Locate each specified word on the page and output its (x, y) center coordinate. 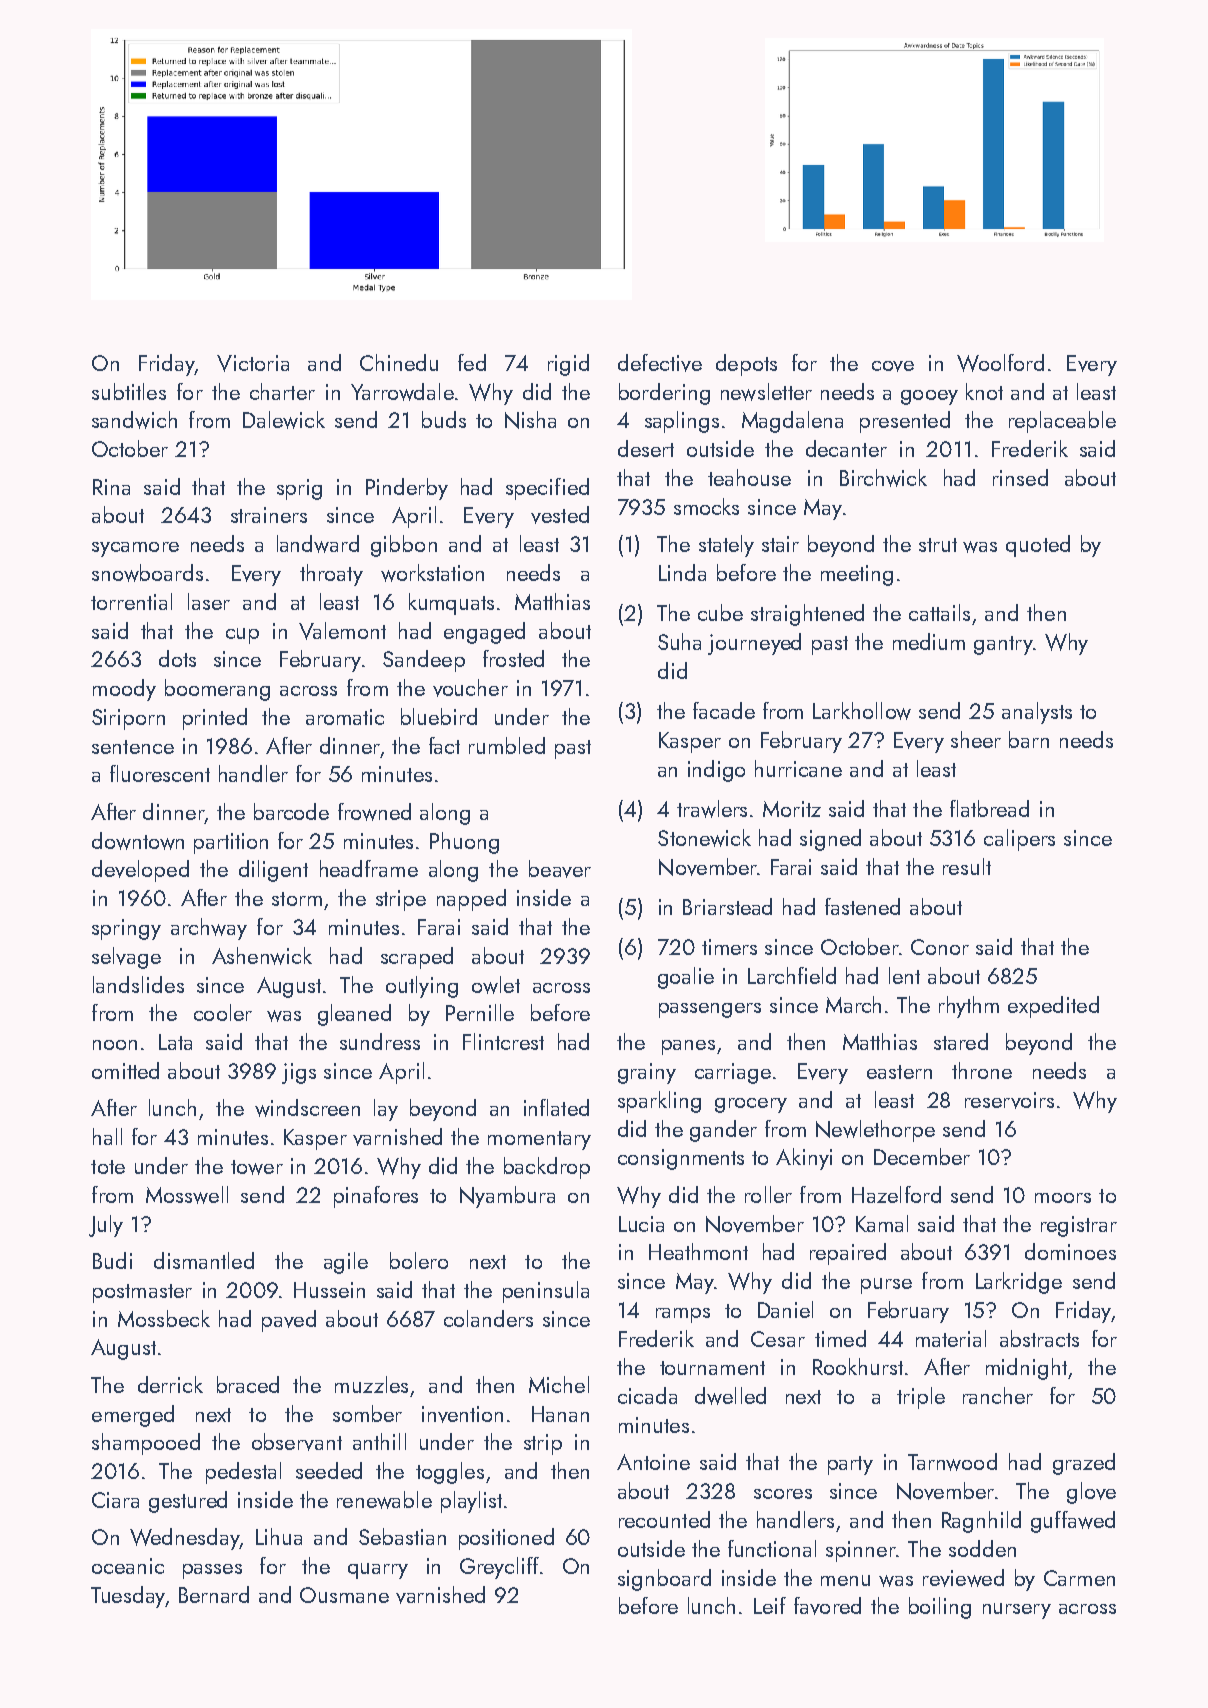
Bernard (214, 1594)
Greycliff (499, 1568)
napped (471, 900)
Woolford (1000, 363)
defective (660, 363)
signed (830, 840)
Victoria (253, 363)
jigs (299, 1073)
